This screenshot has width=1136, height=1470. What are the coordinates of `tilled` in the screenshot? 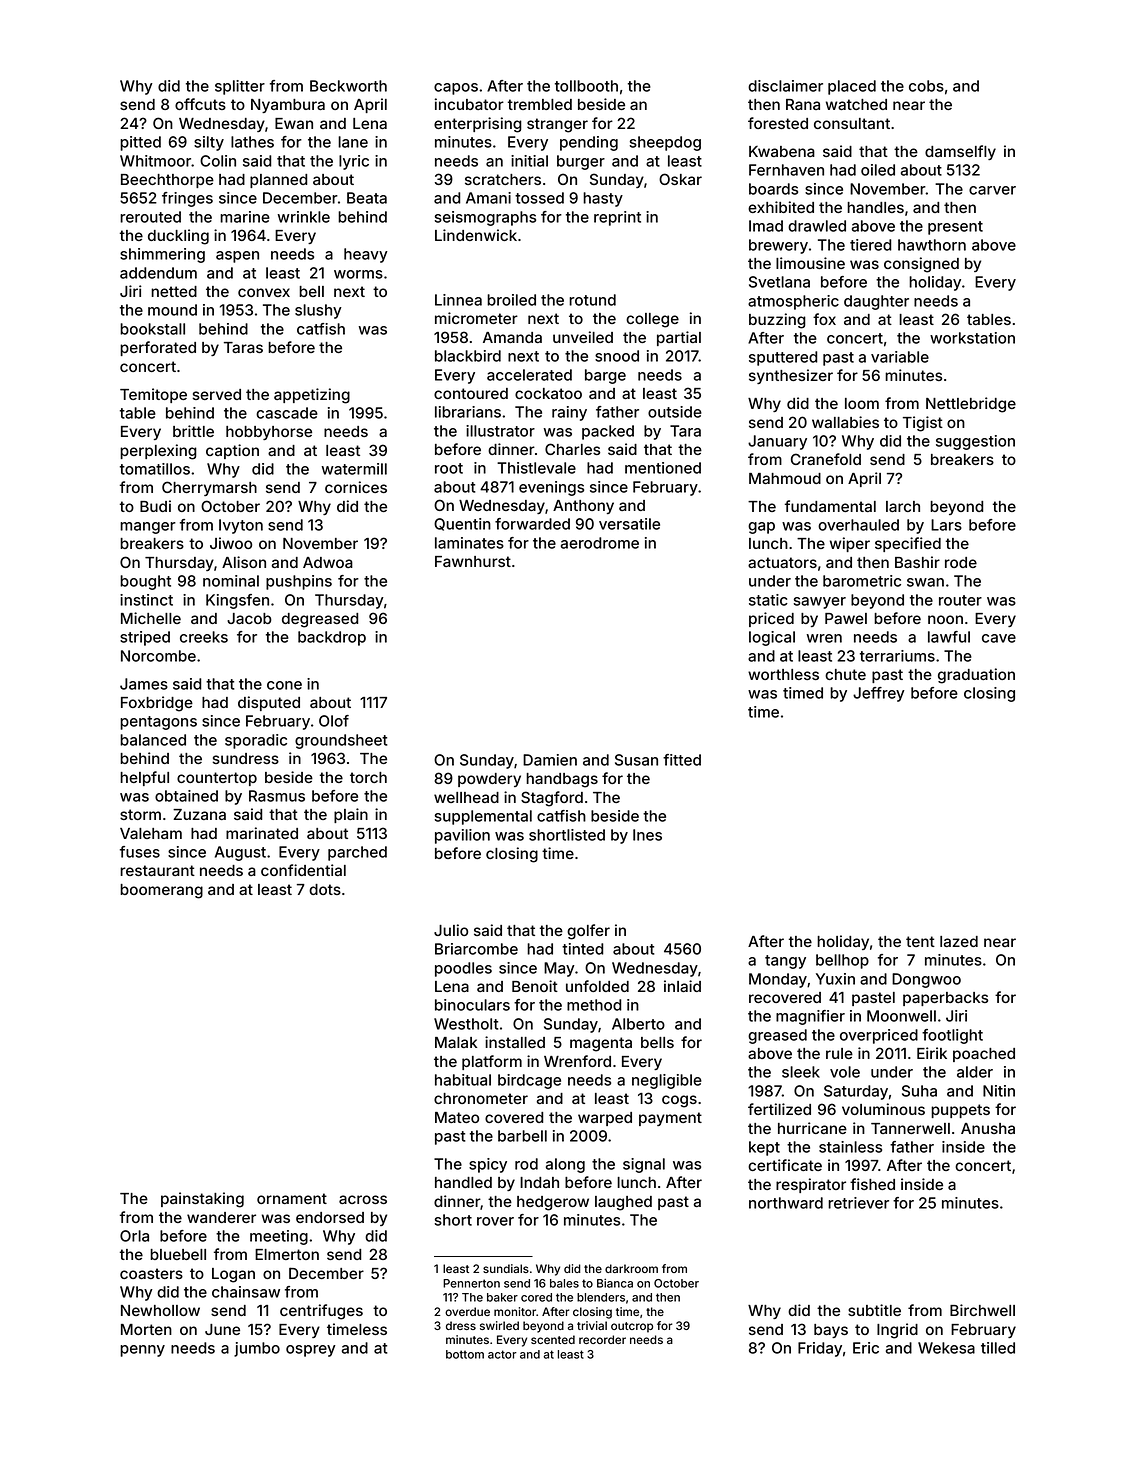 It's located at (998, 1348).
